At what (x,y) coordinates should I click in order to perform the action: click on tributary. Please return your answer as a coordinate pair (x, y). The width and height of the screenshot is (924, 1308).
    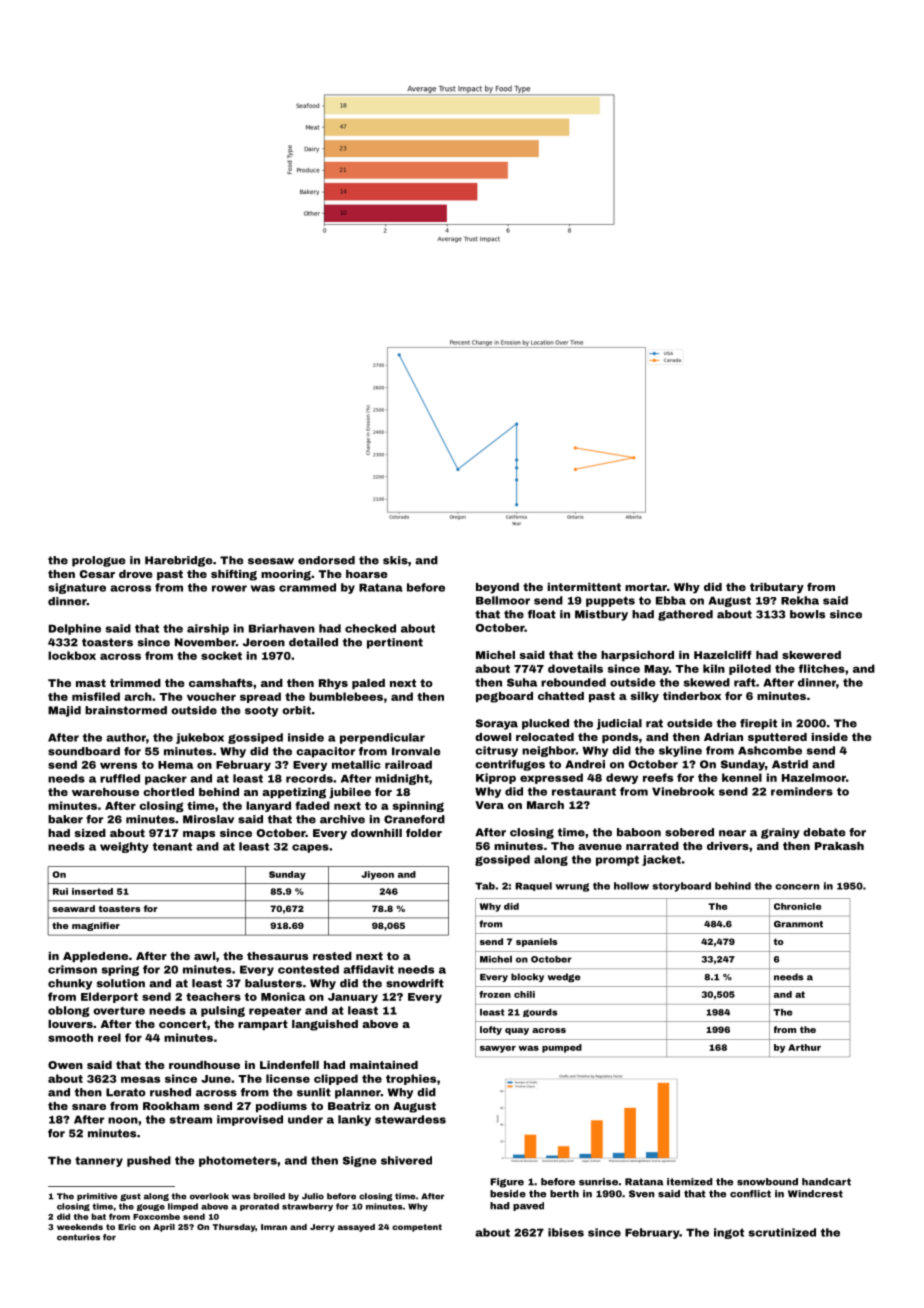
    Looking at the image, I should click on (777, 588).
